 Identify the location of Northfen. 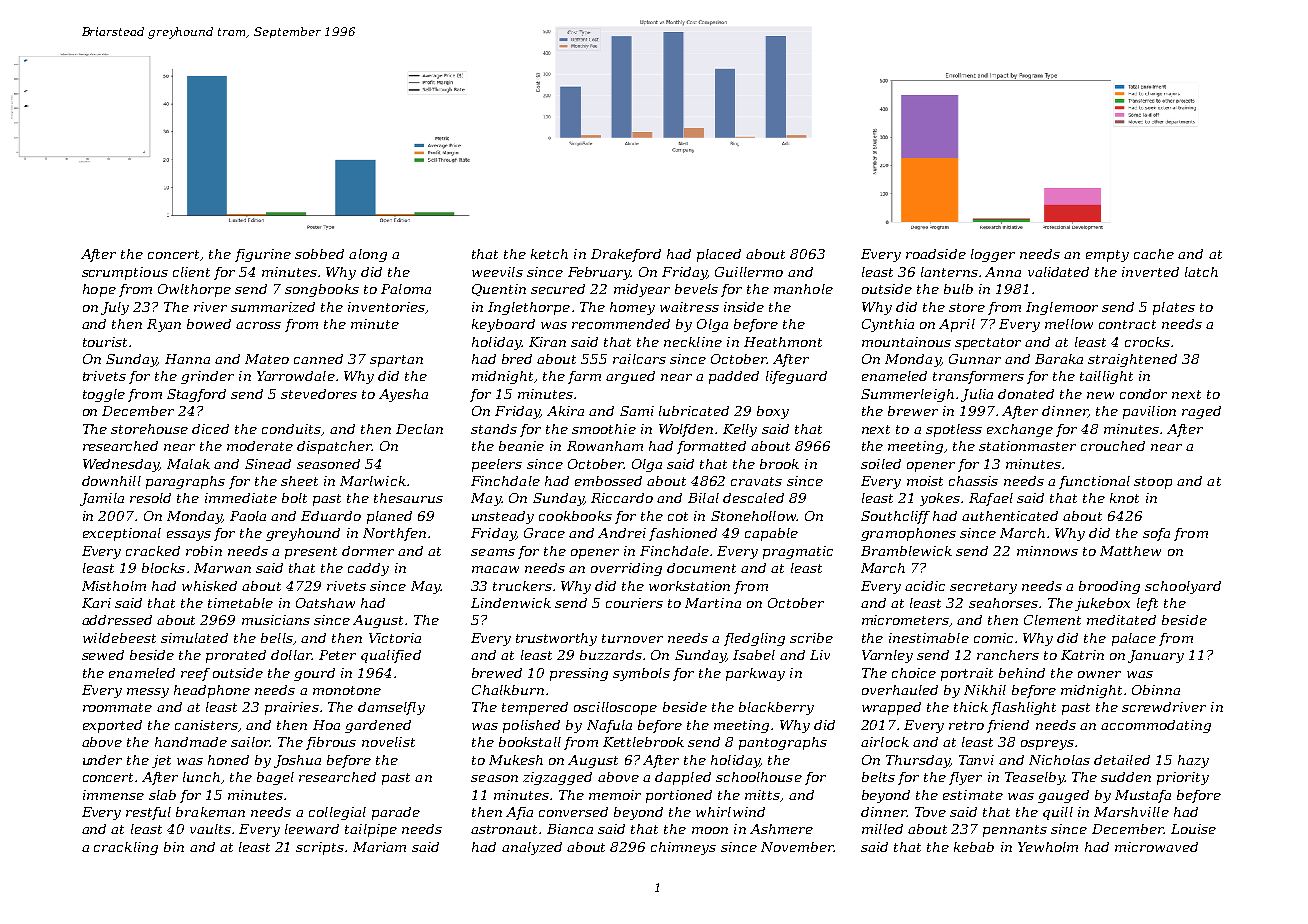
(394, 534).
